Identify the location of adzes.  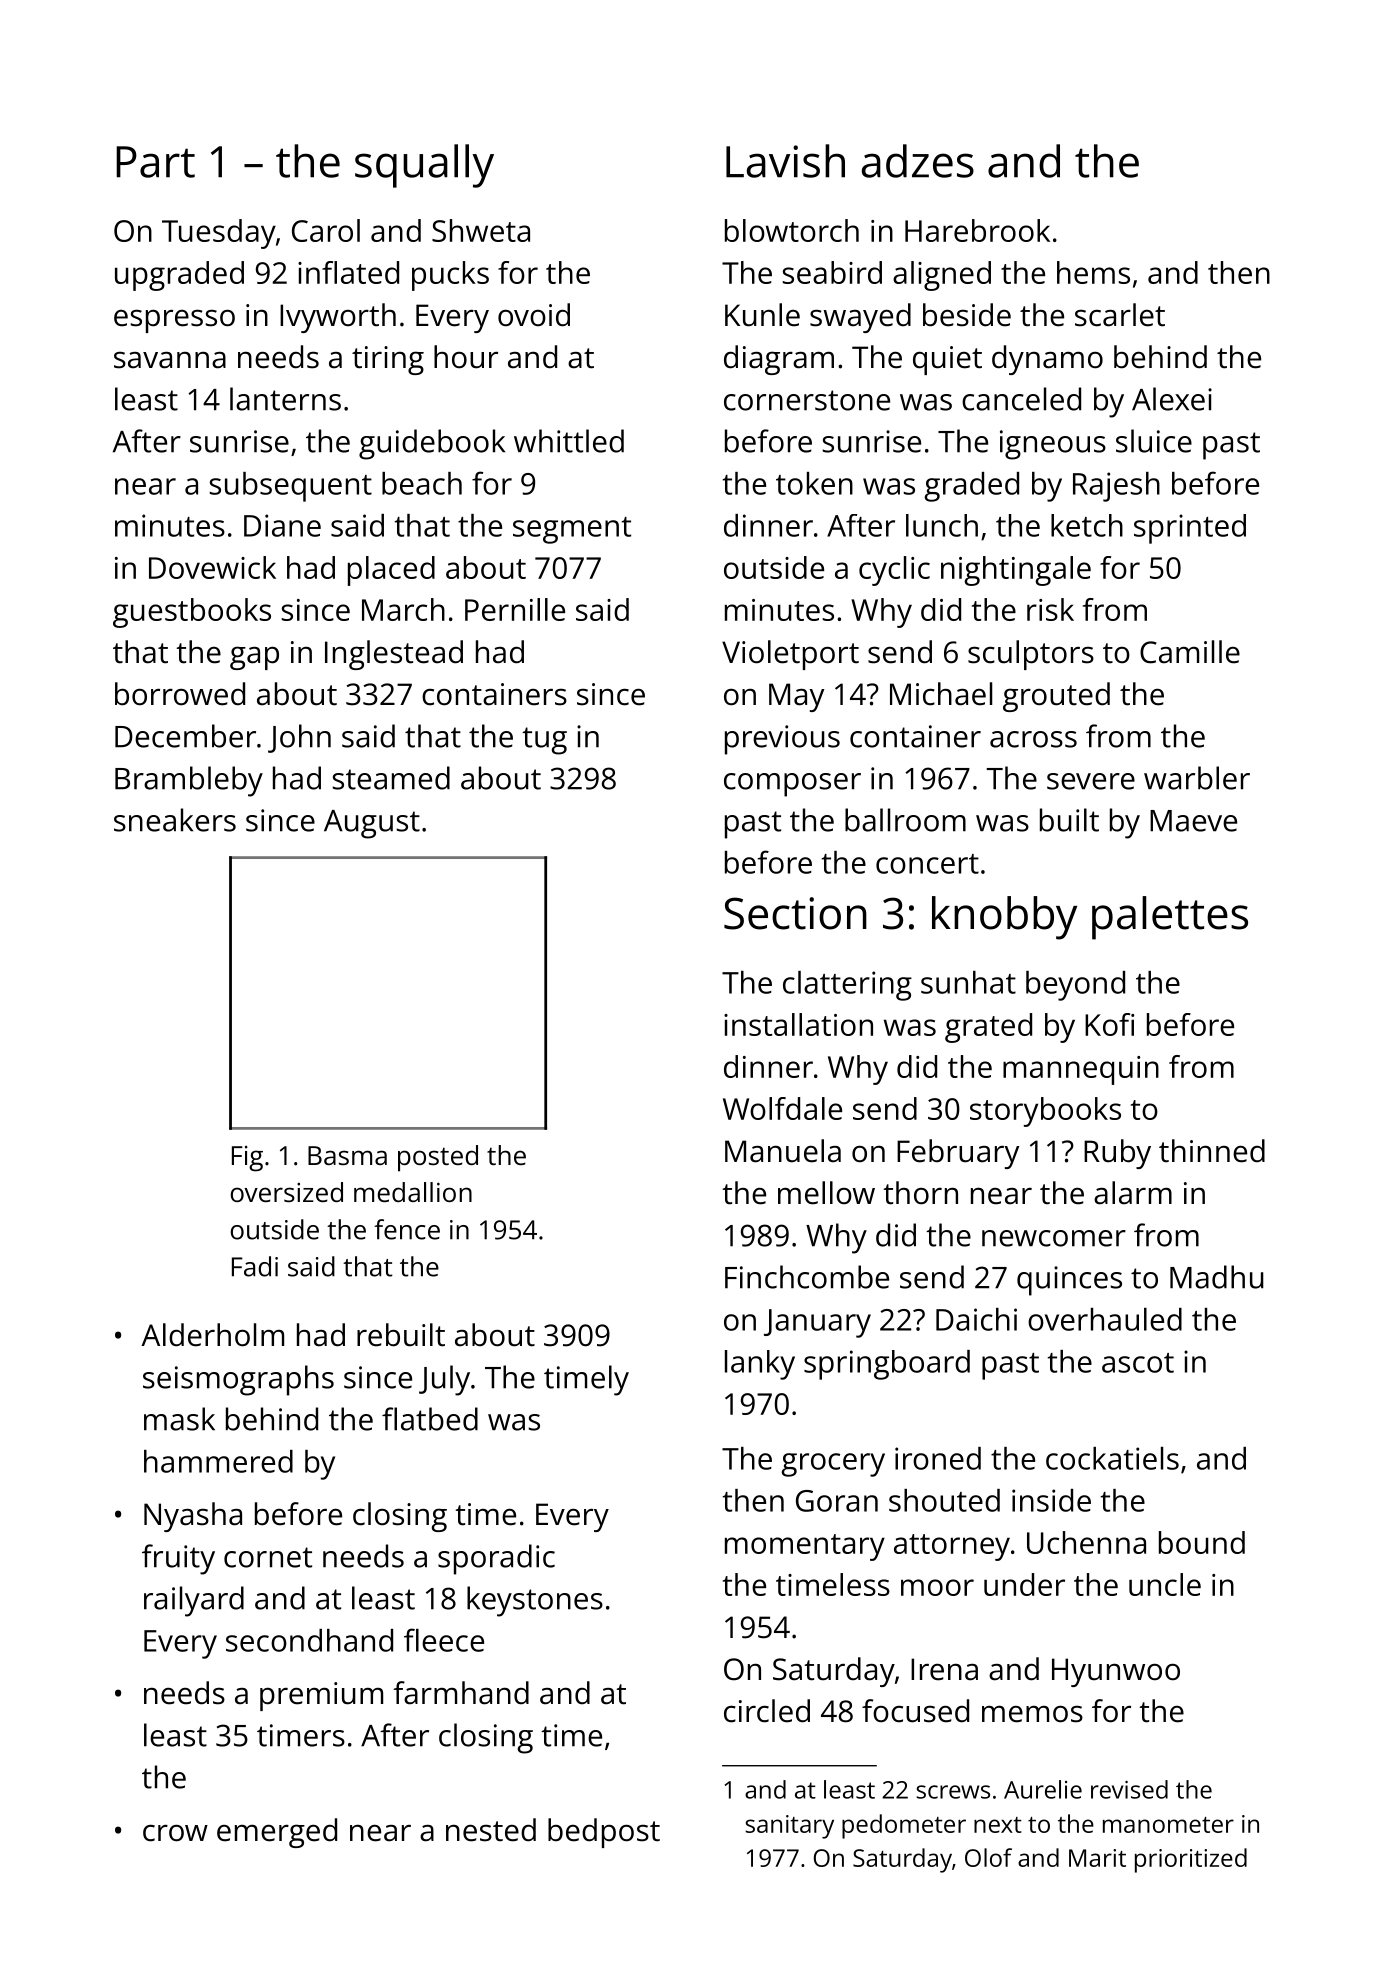
(918, 161).
